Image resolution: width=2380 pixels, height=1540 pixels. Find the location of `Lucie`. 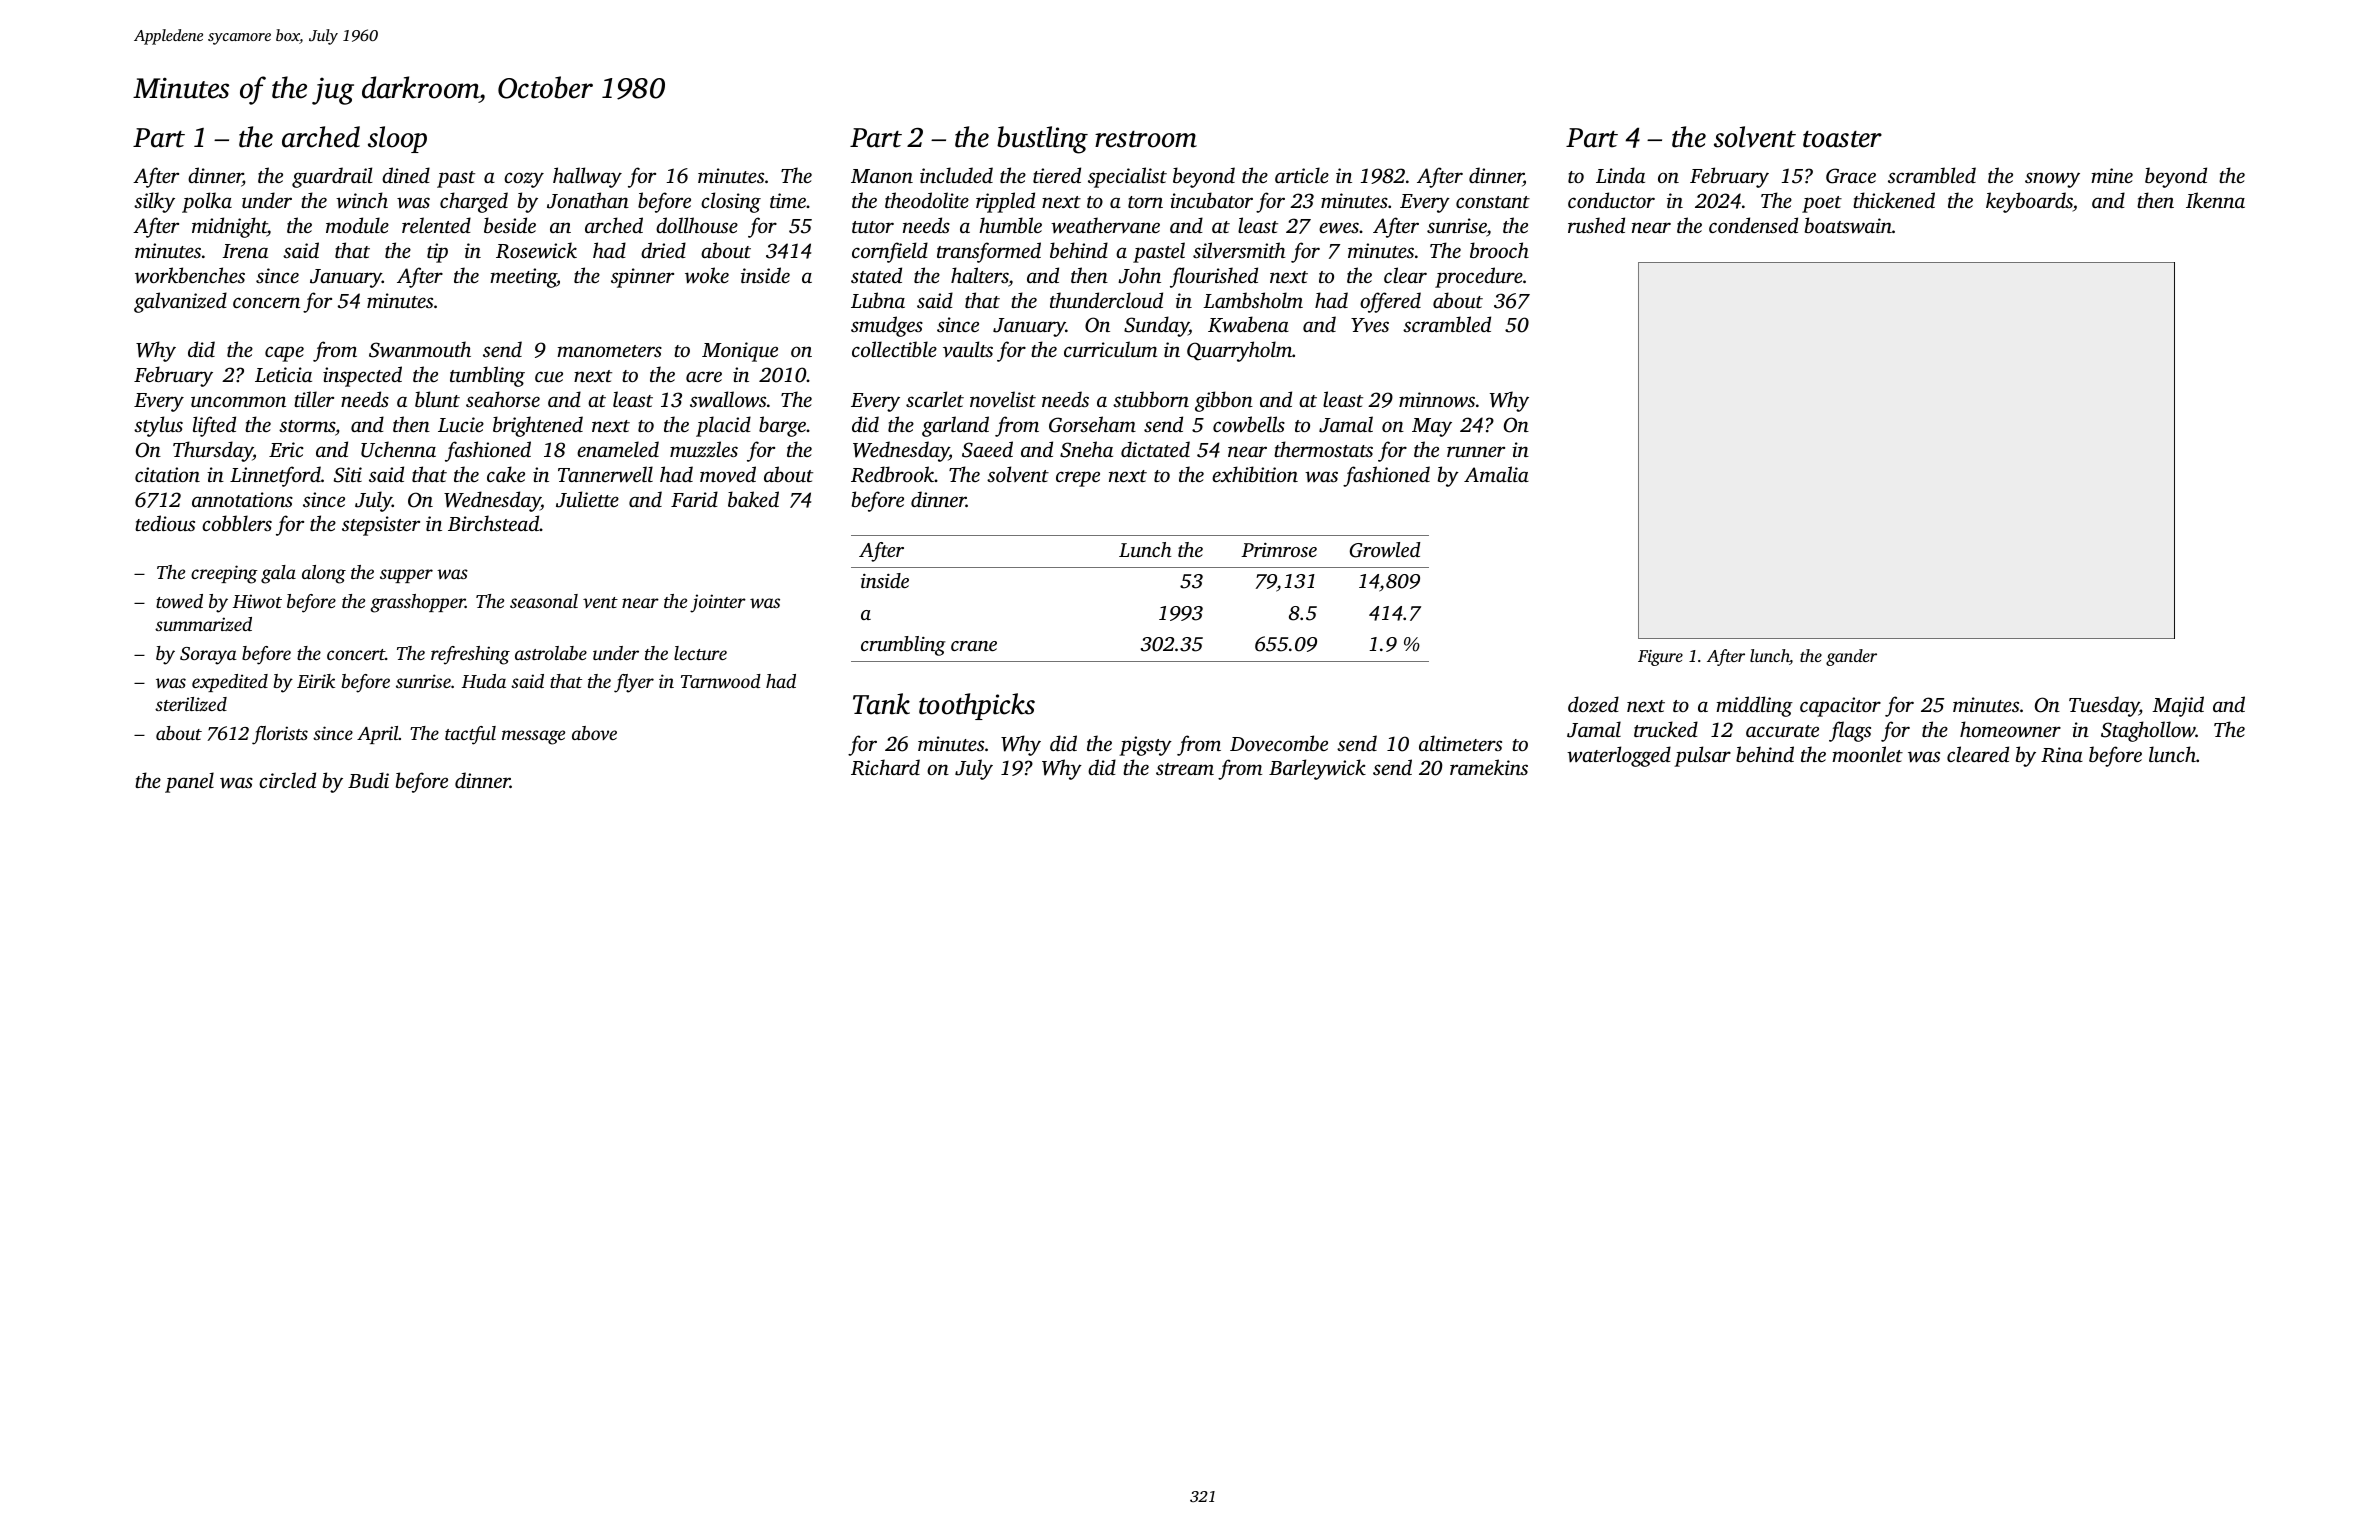

Lucie is located at coordinates (461, 424).
